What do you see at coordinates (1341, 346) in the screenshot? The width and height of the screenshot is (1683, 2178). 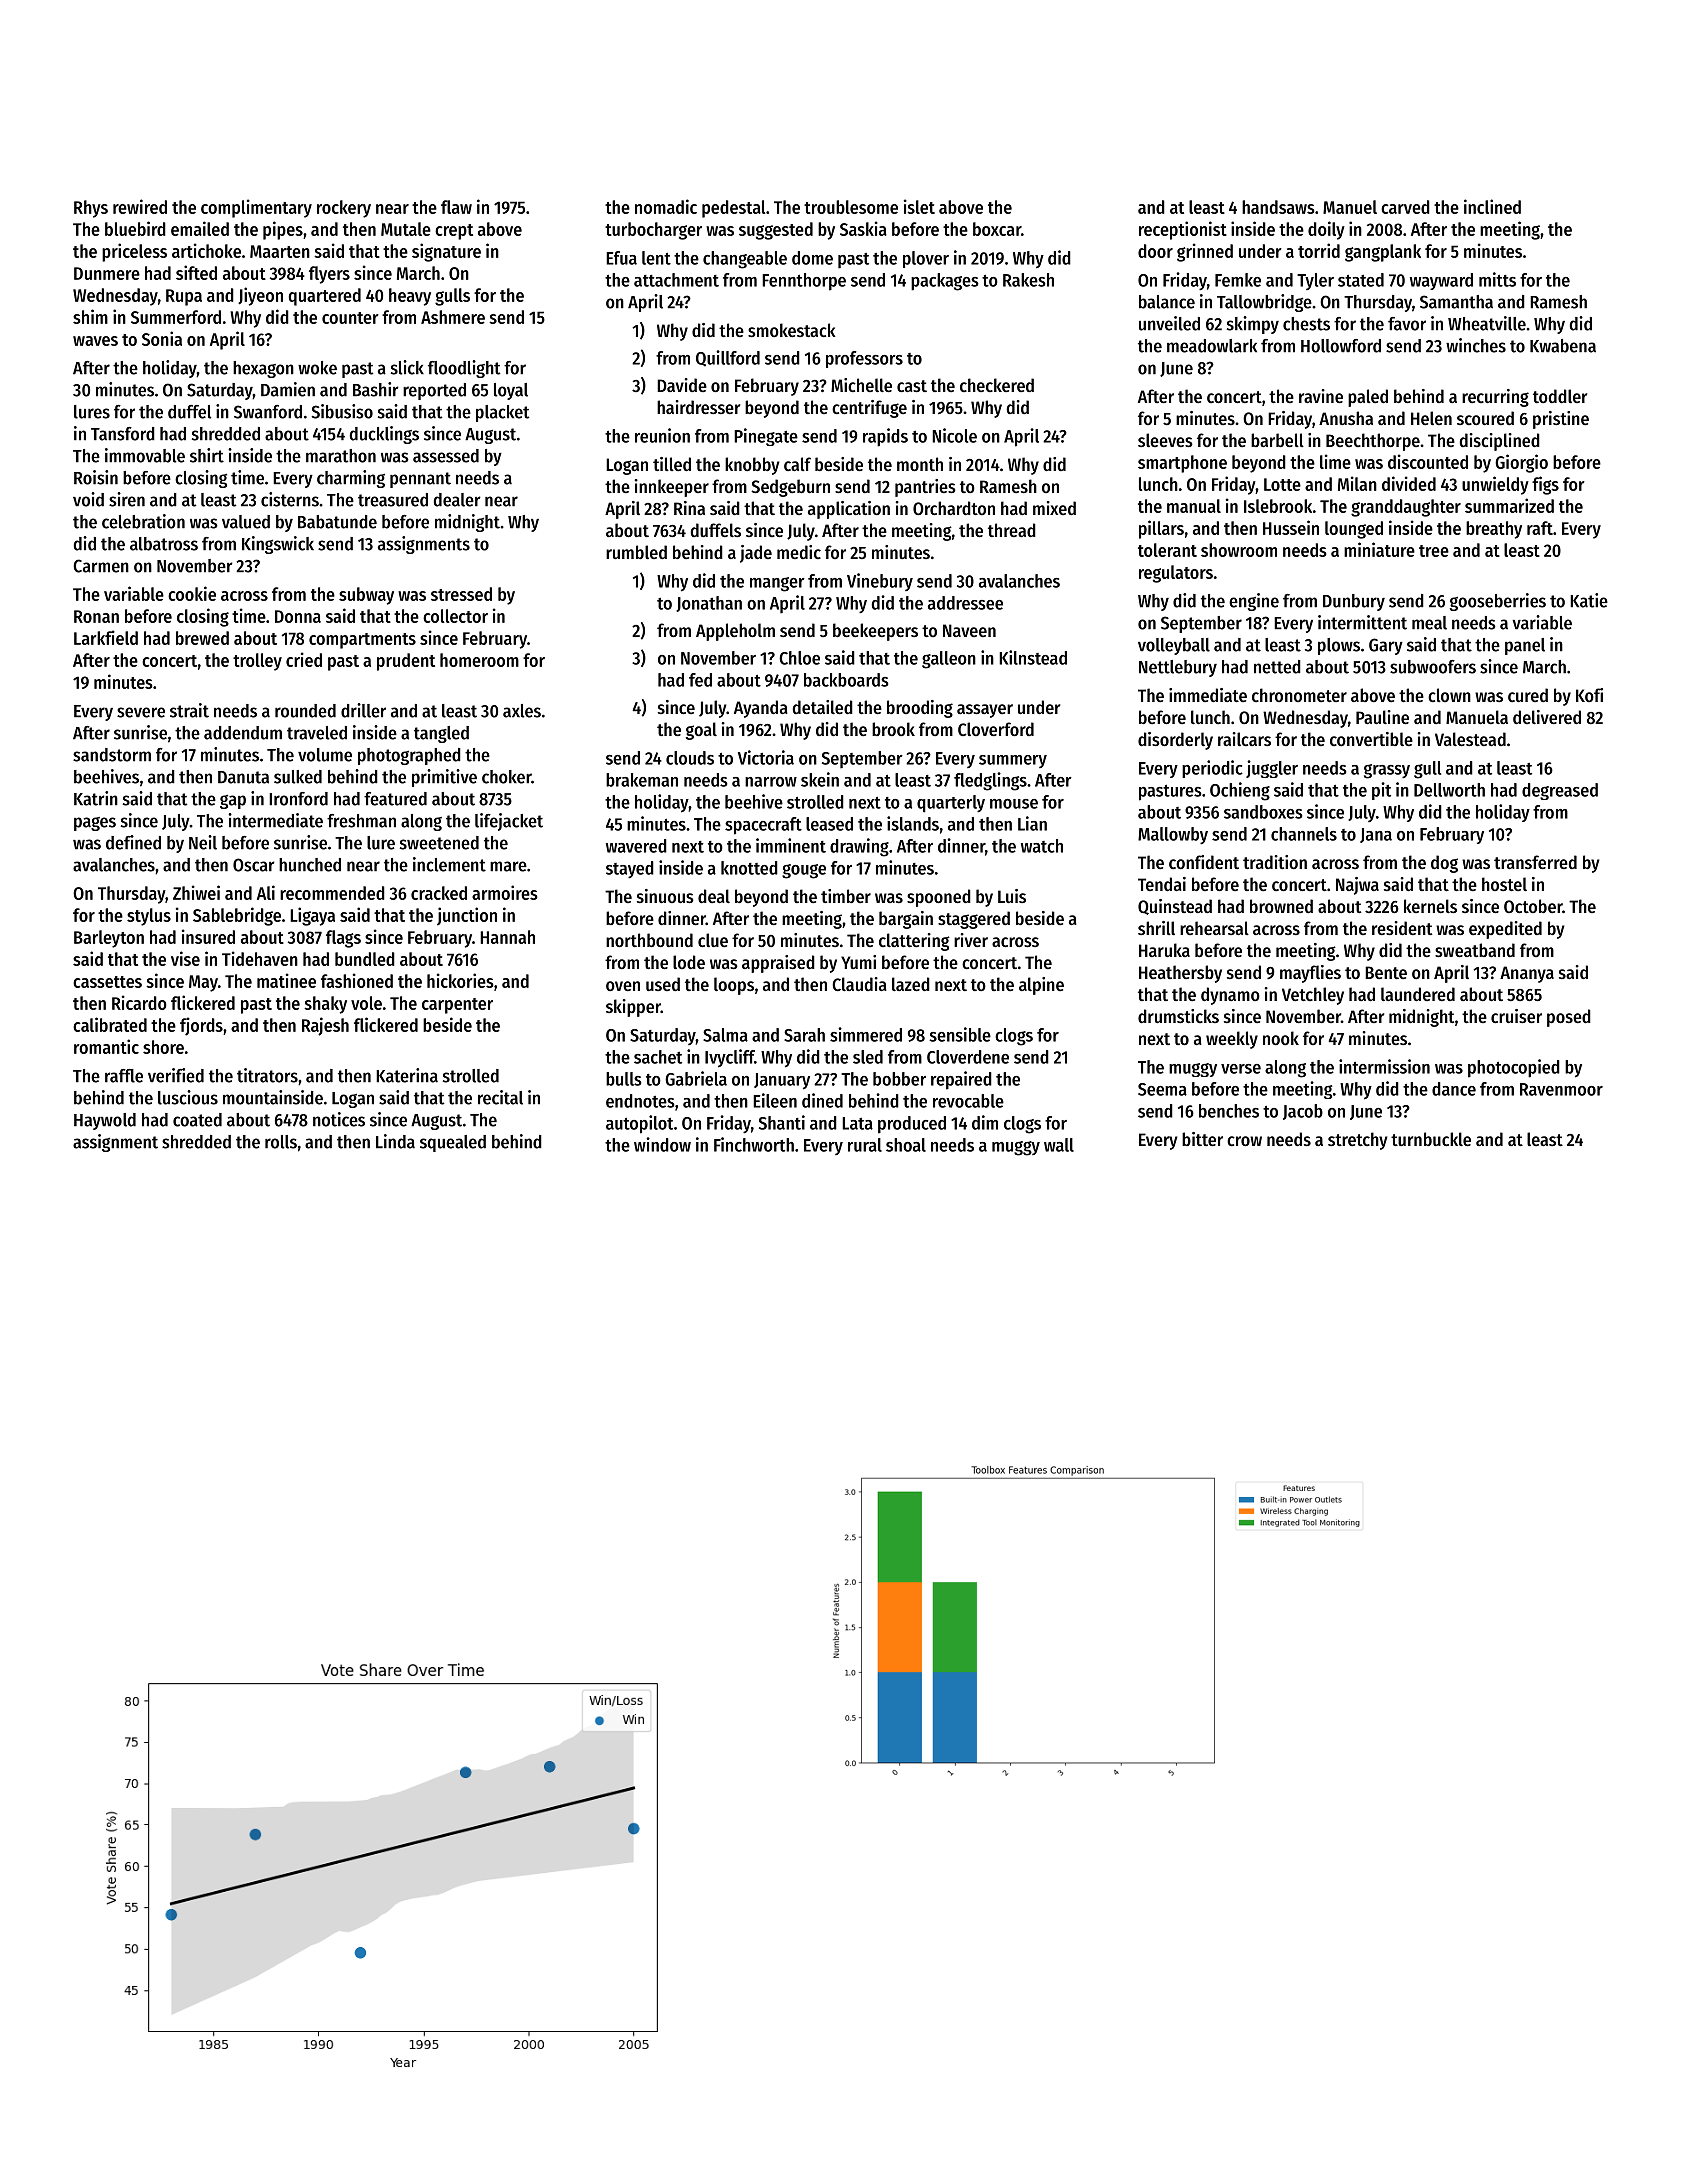 I see `Hollowford` at bounding box center [1341, 346].
